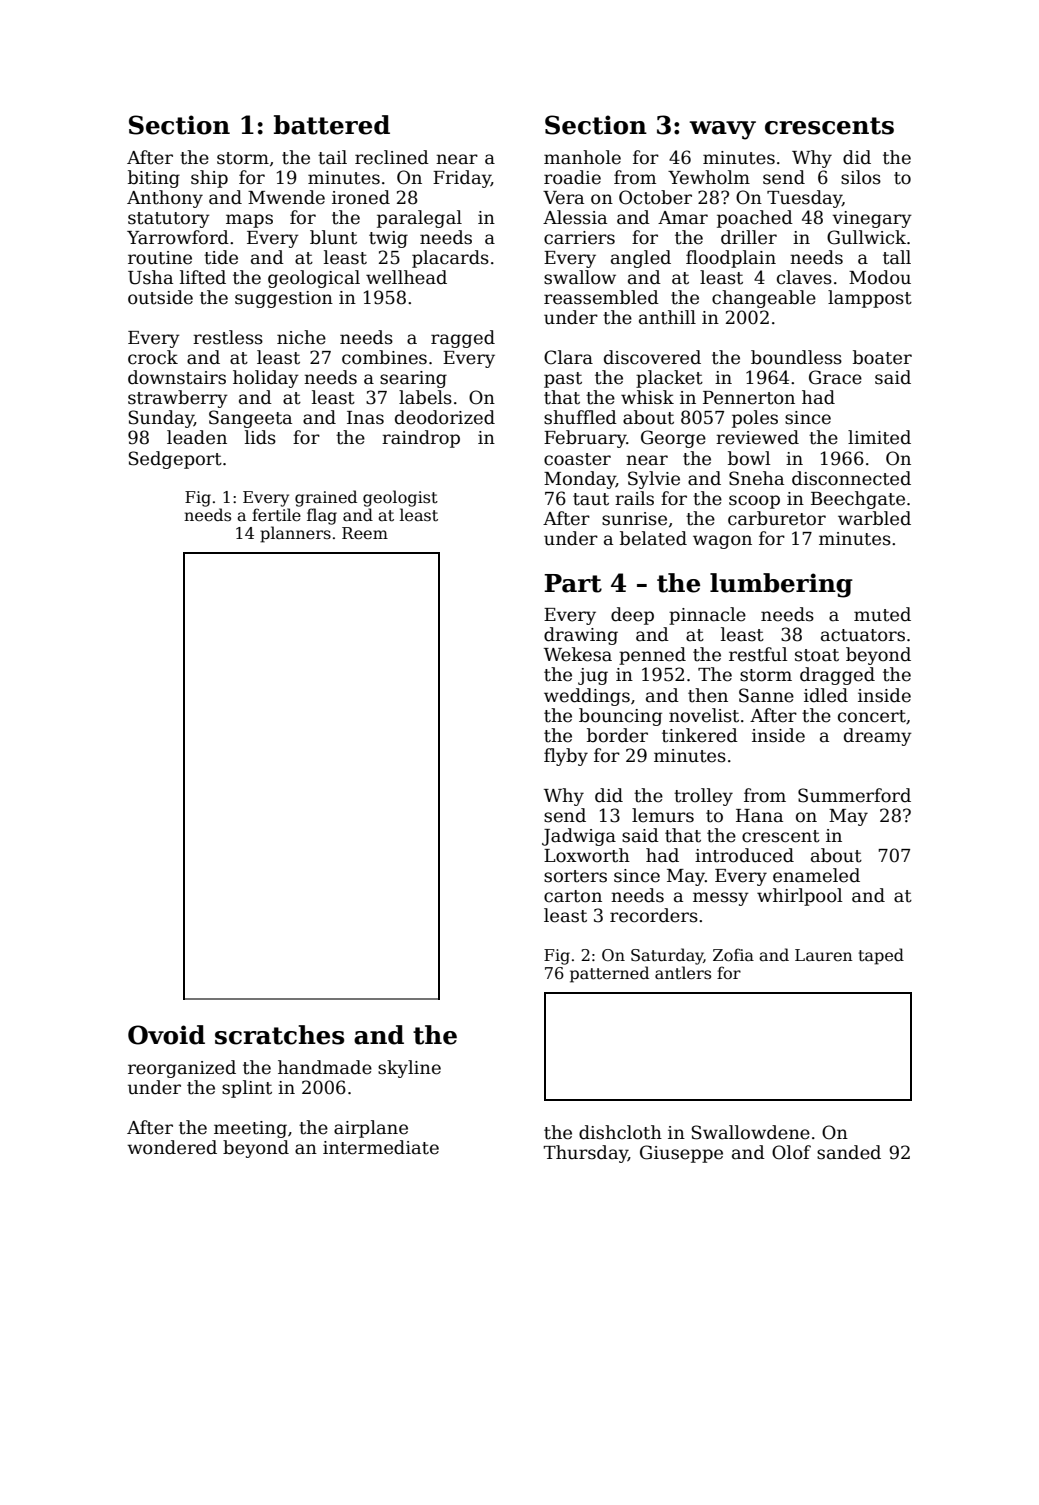 This image has width=1039, height=1505. I want to click on twig, so click(388, 239).
